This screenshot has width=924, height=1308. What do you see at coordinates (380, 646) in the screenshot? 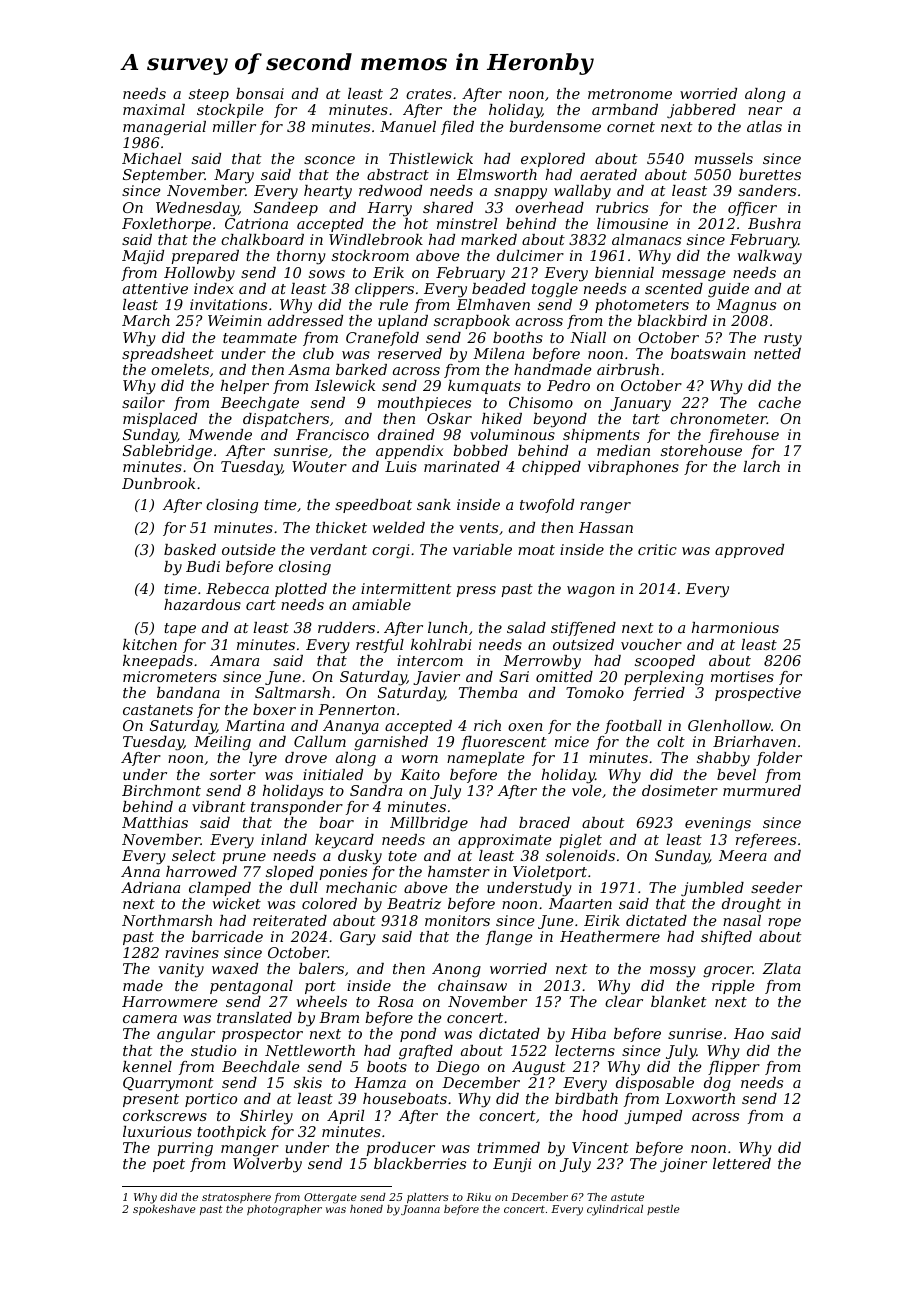
I see `restful` at bounding box center [380, 646].
